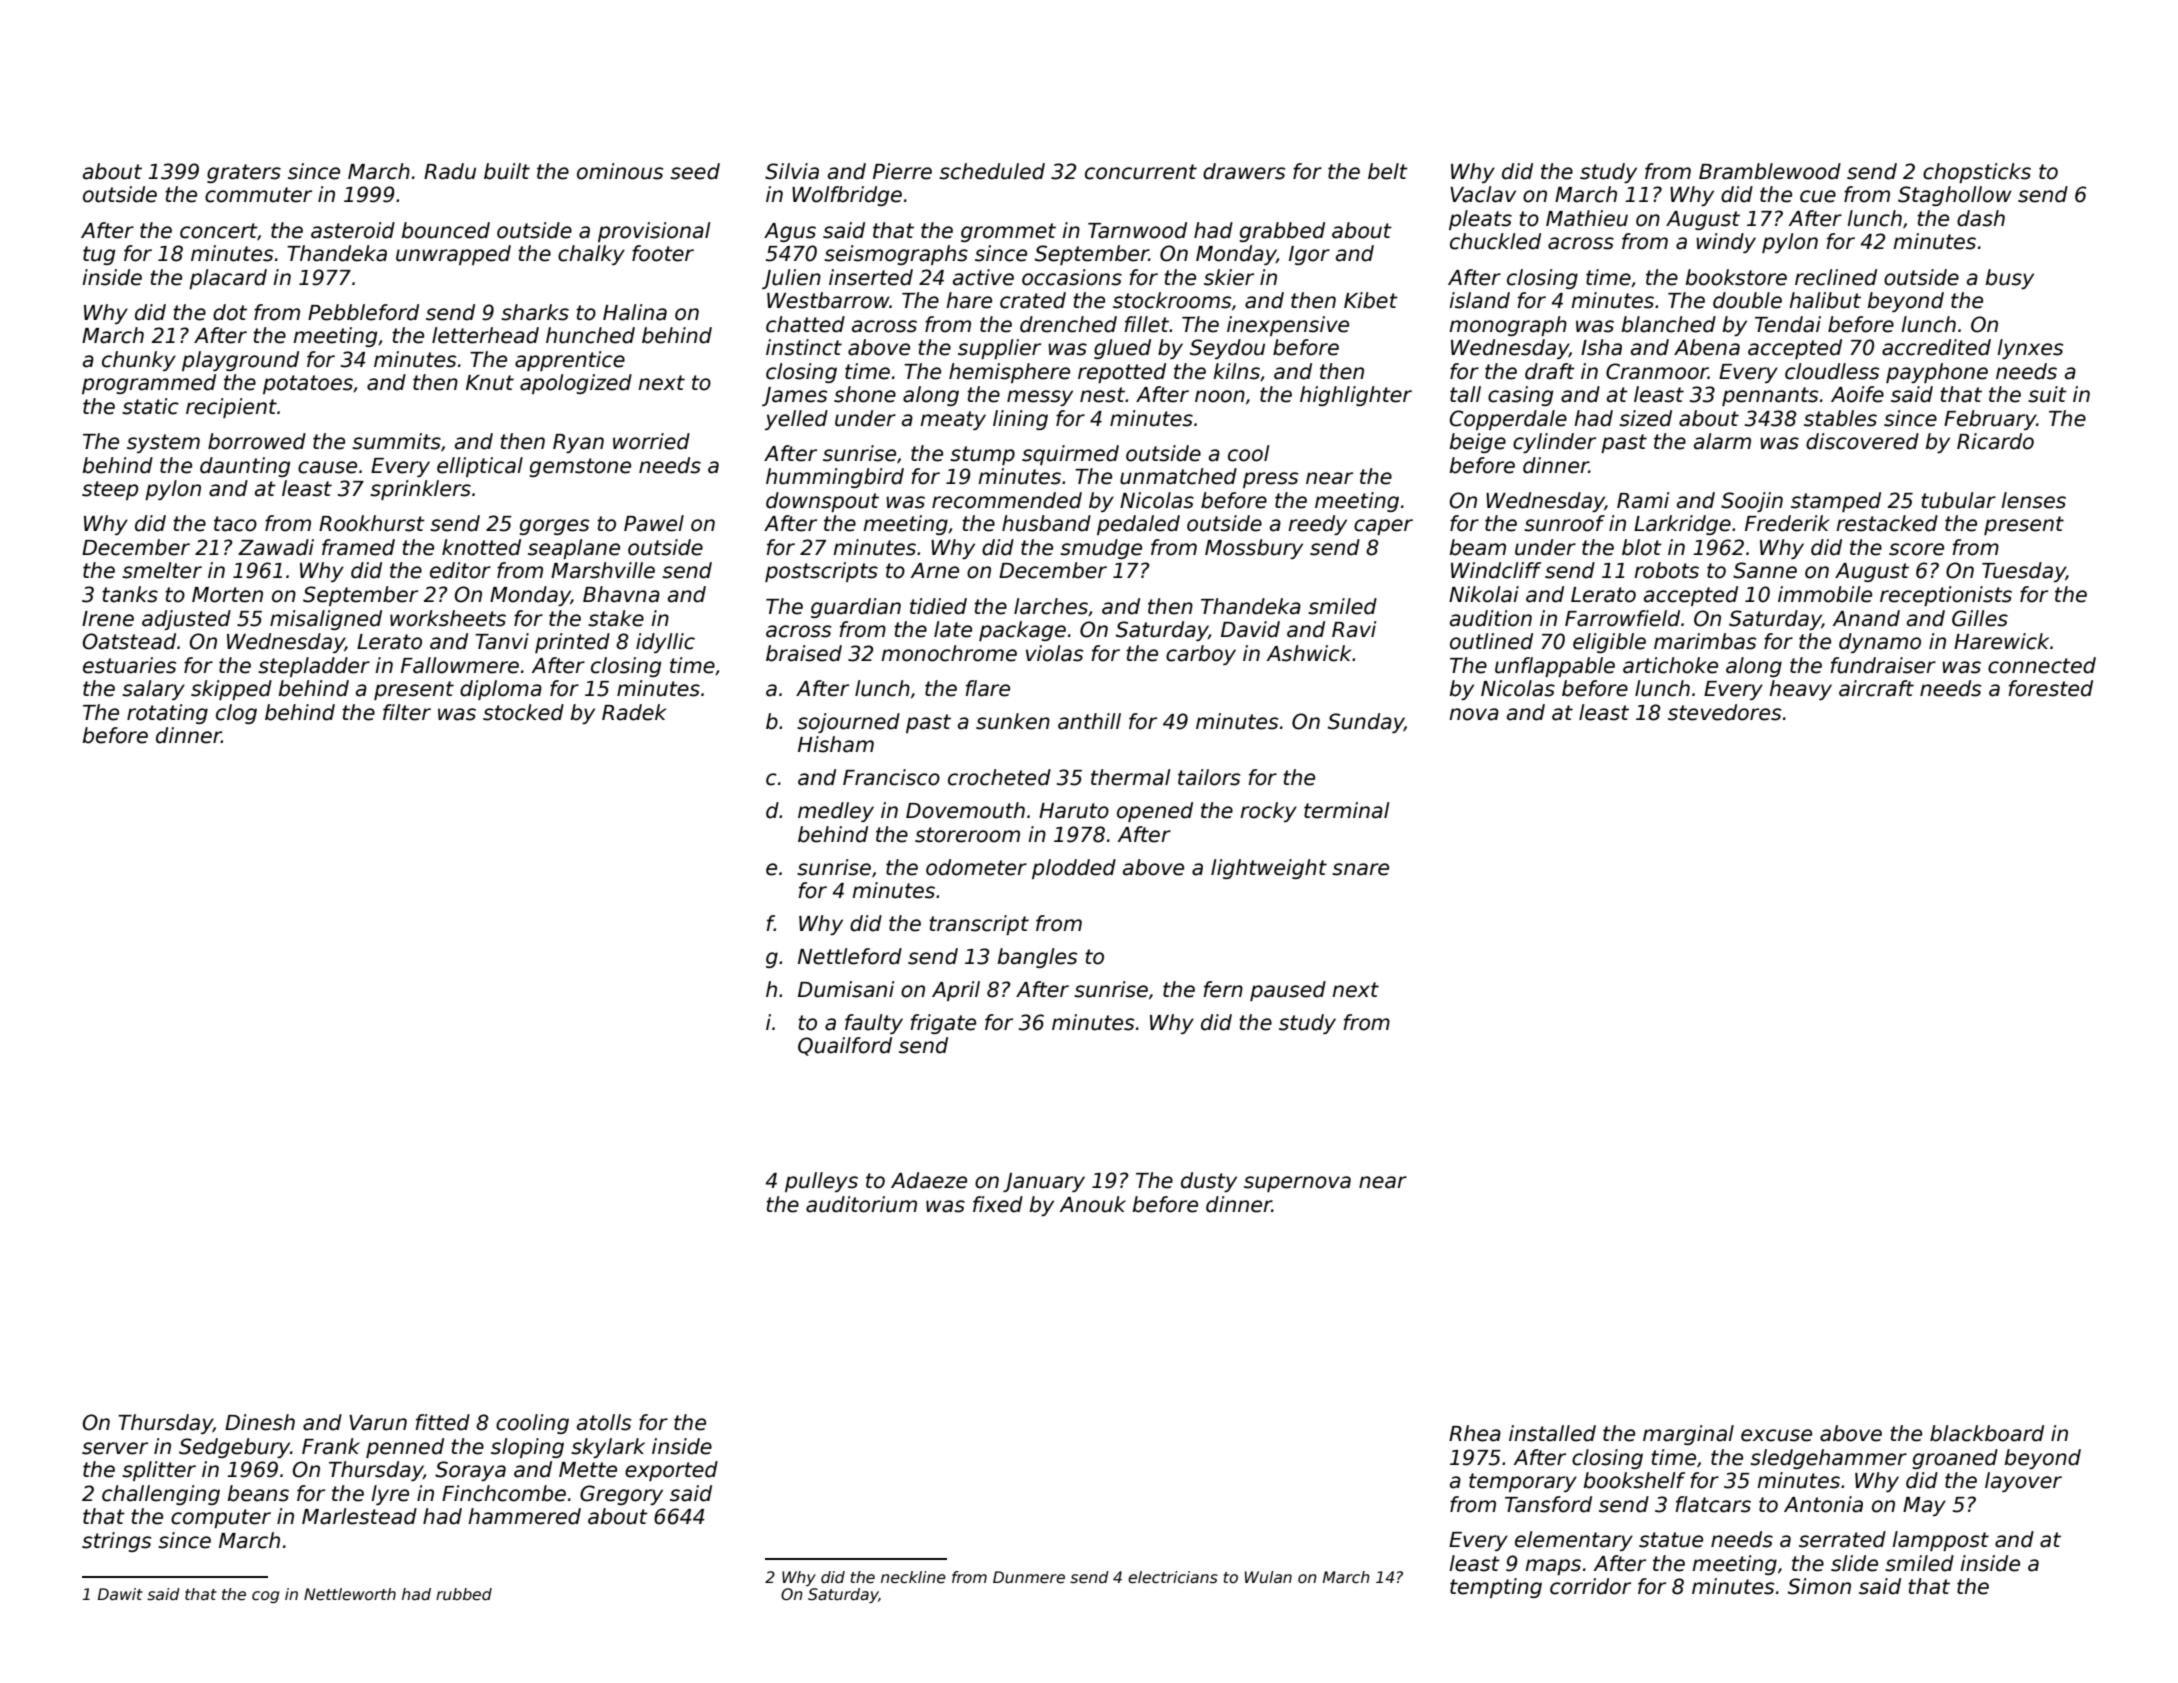  I want to click on elliptical, so click(480, 467).
